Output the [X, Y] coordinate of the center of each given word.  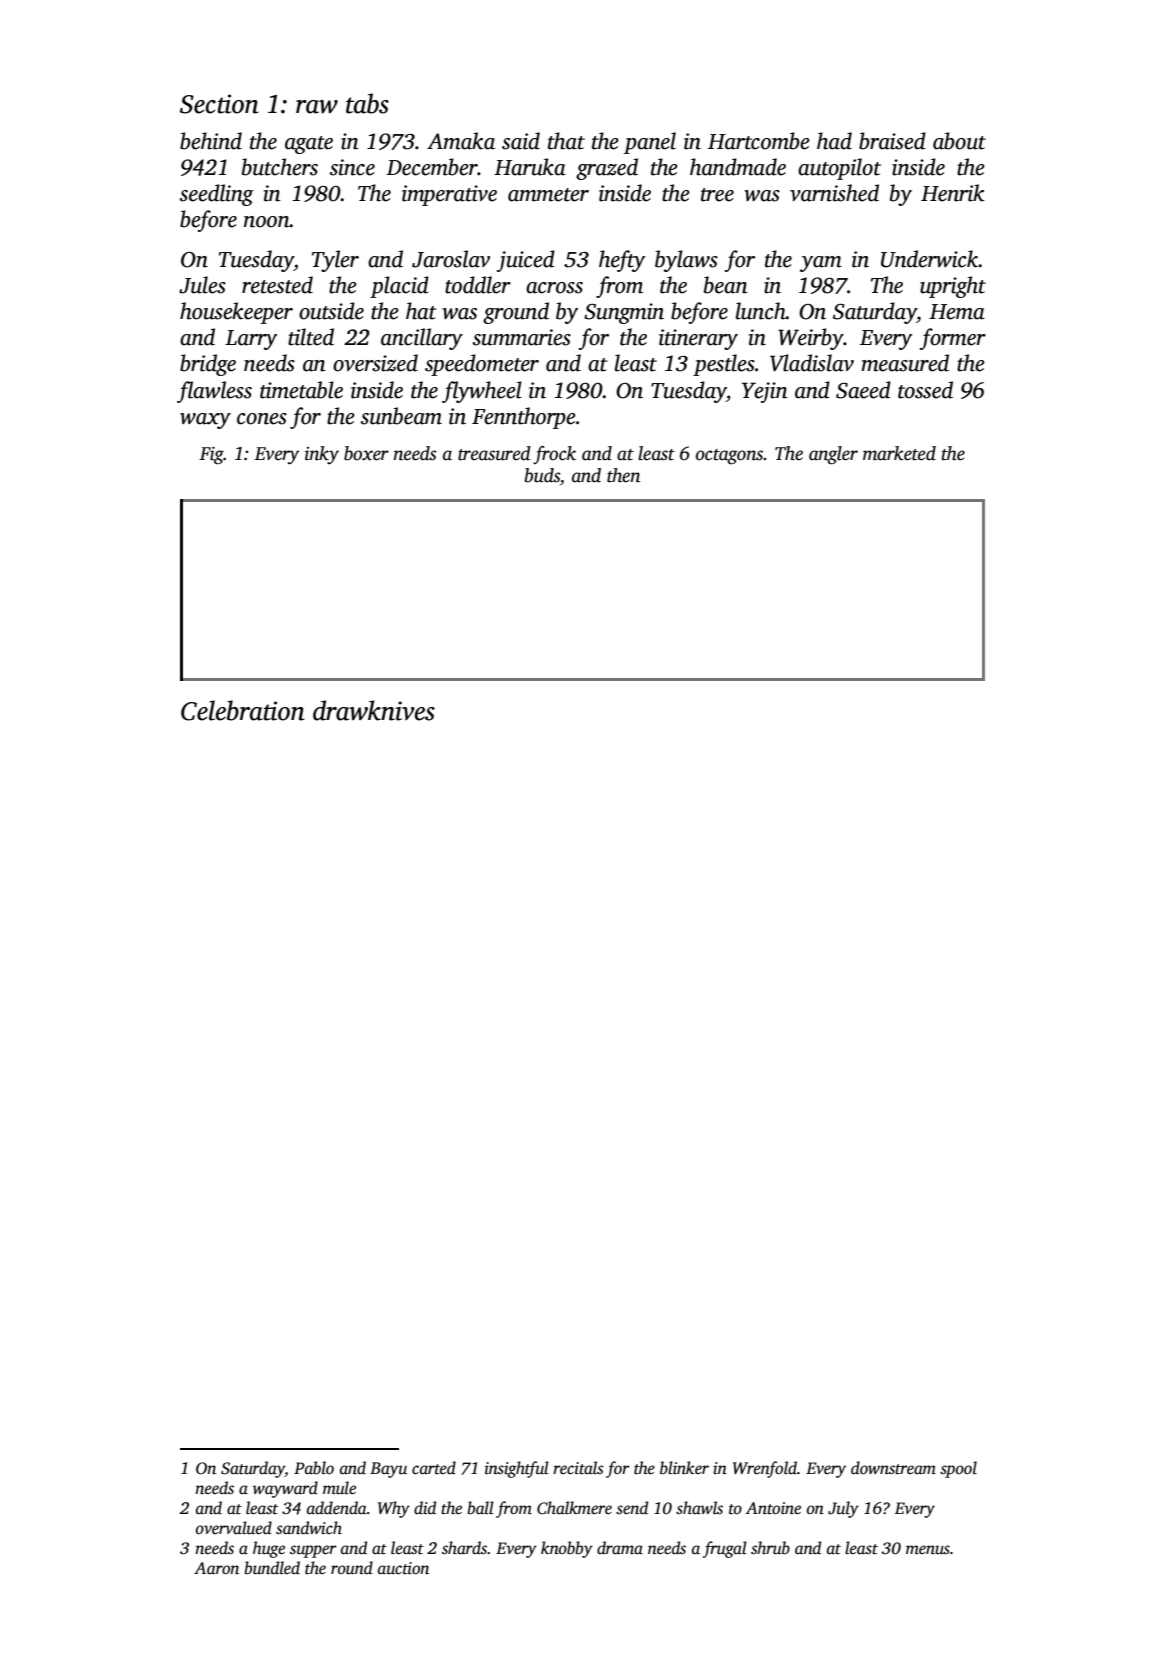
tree [717, 195]
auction [403, 1568]
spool [958, 1469]
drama [620, 1547]
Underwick [930, 259]
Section [219, 104]
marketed [899, 453]
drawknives [374, 710]
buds [542, 475]
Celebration [243, 710]
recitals [578, 1468]
